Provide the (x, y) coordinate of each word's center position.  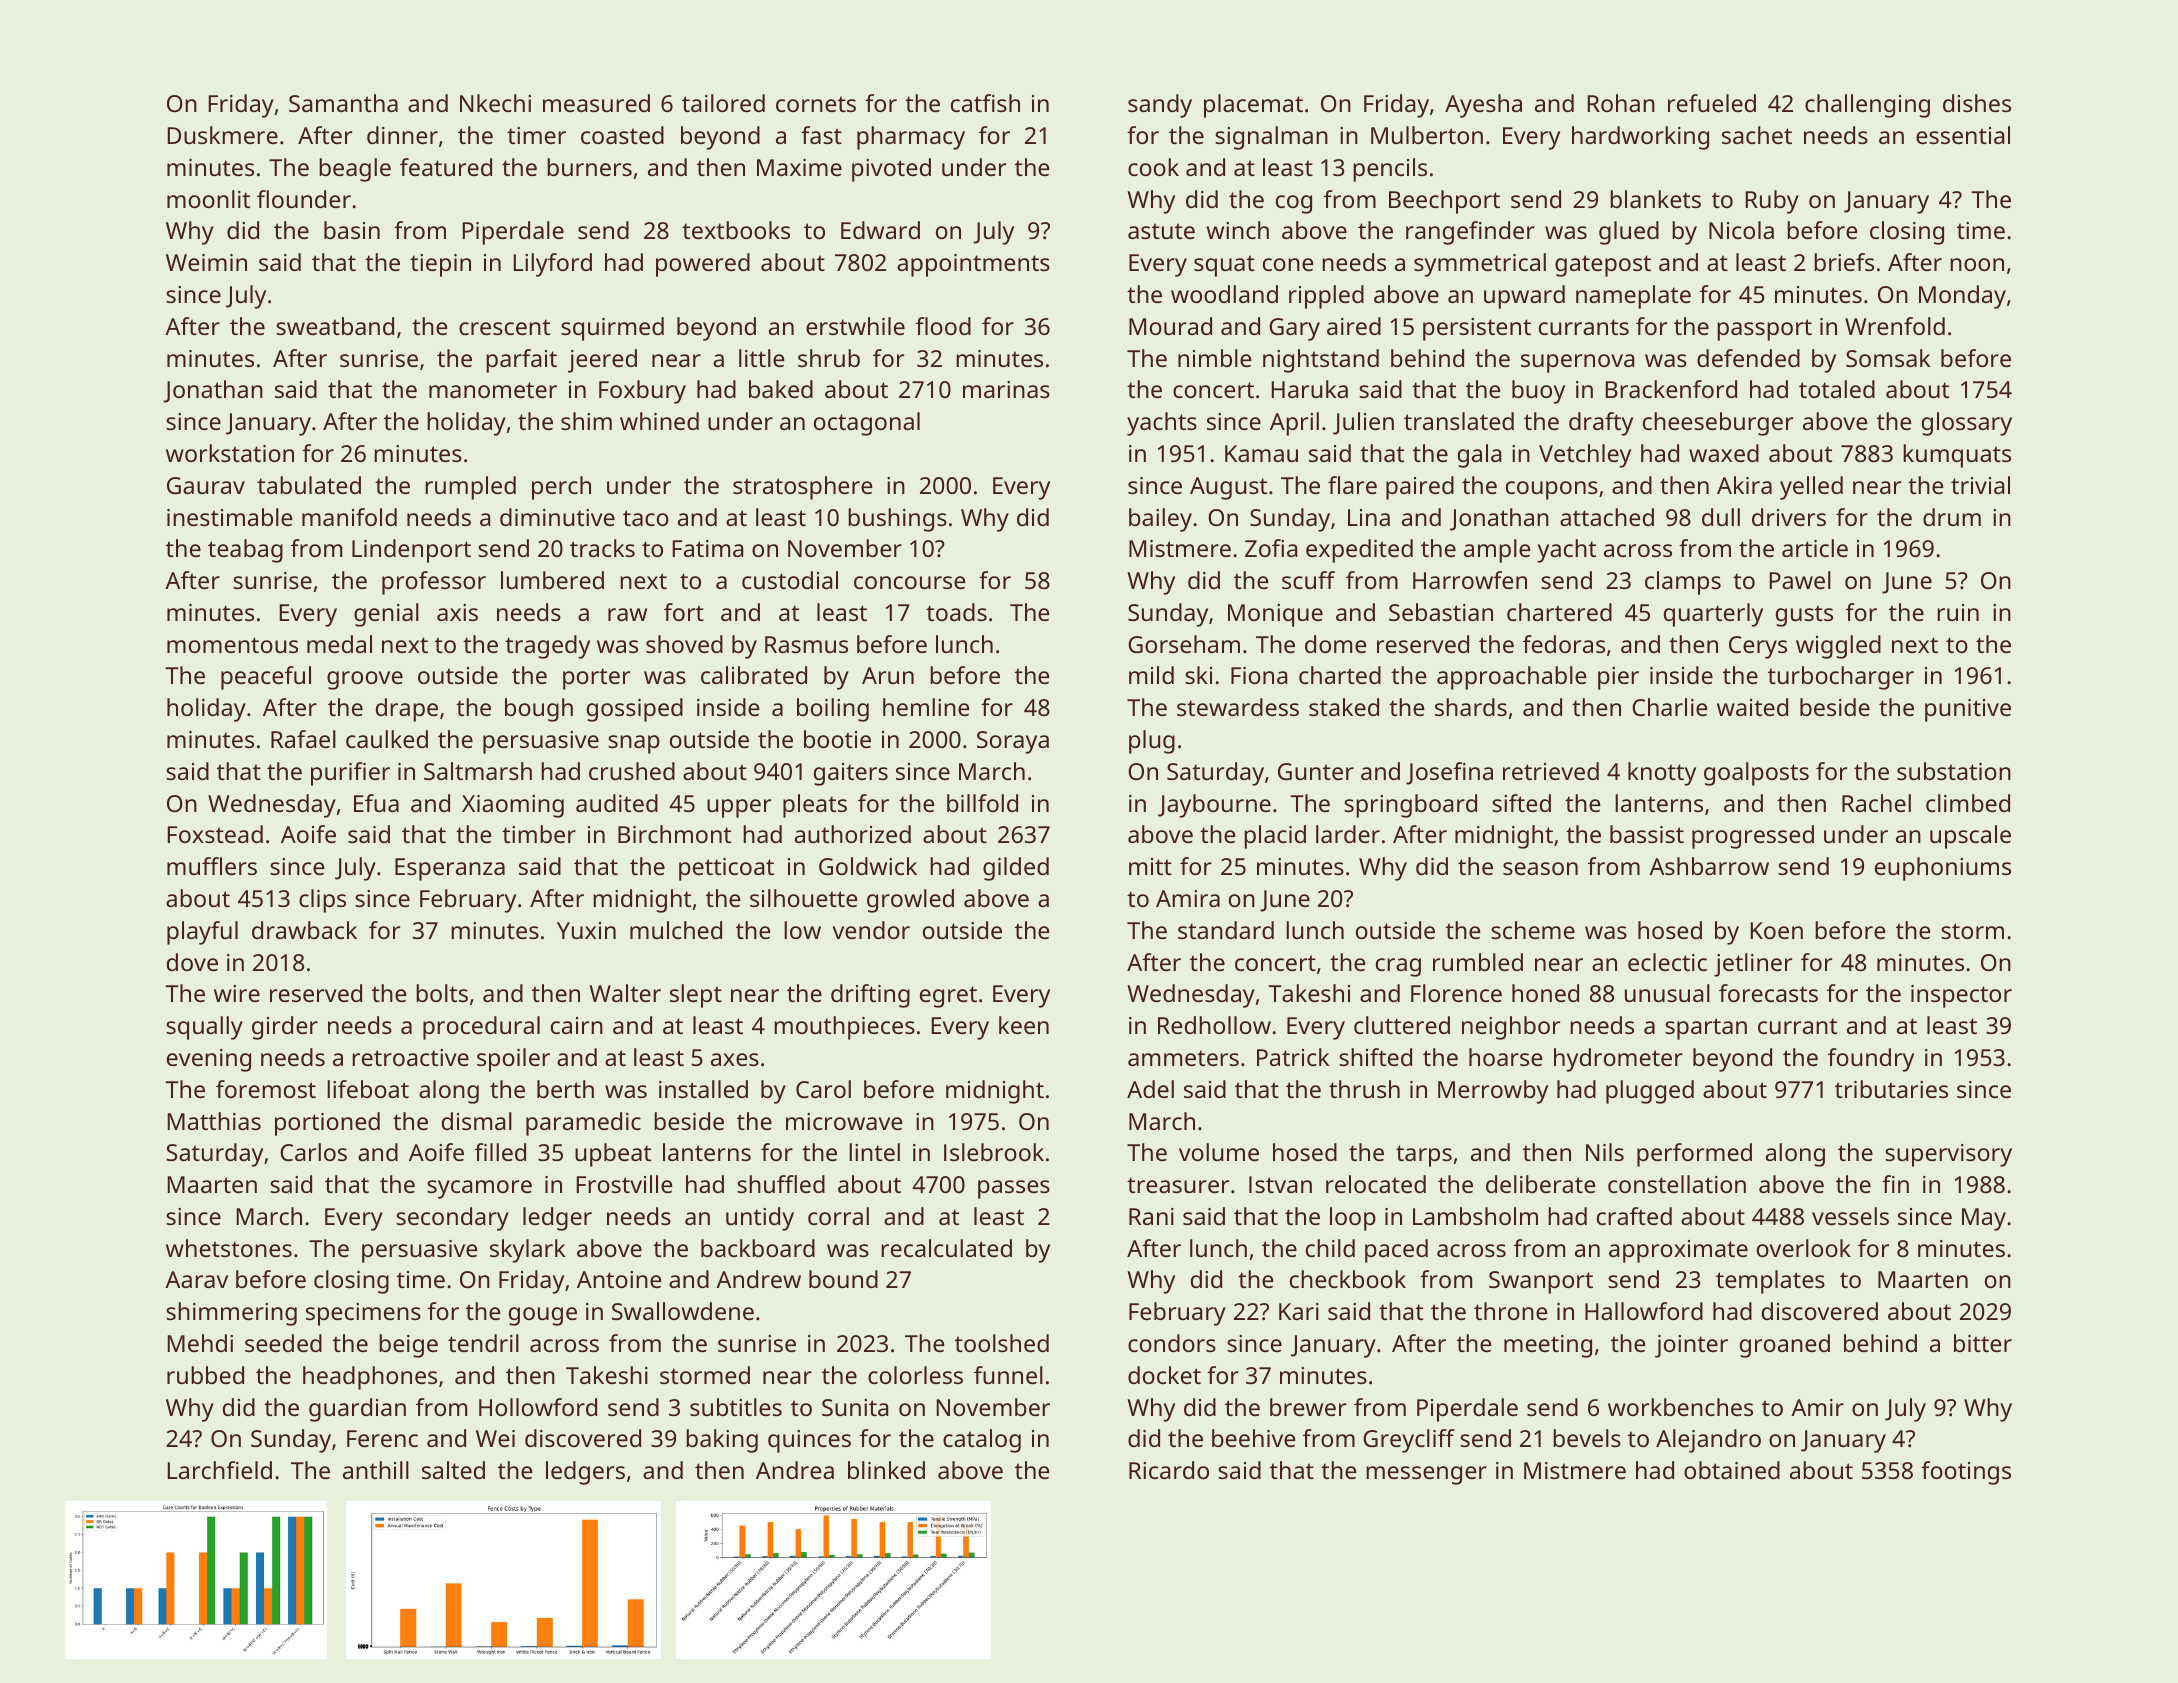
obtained (1732, 1470)
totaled (1837, 389)
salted (453, 1470)
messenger (1426, 1475)
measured (596, 103)
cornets (816, 104)
